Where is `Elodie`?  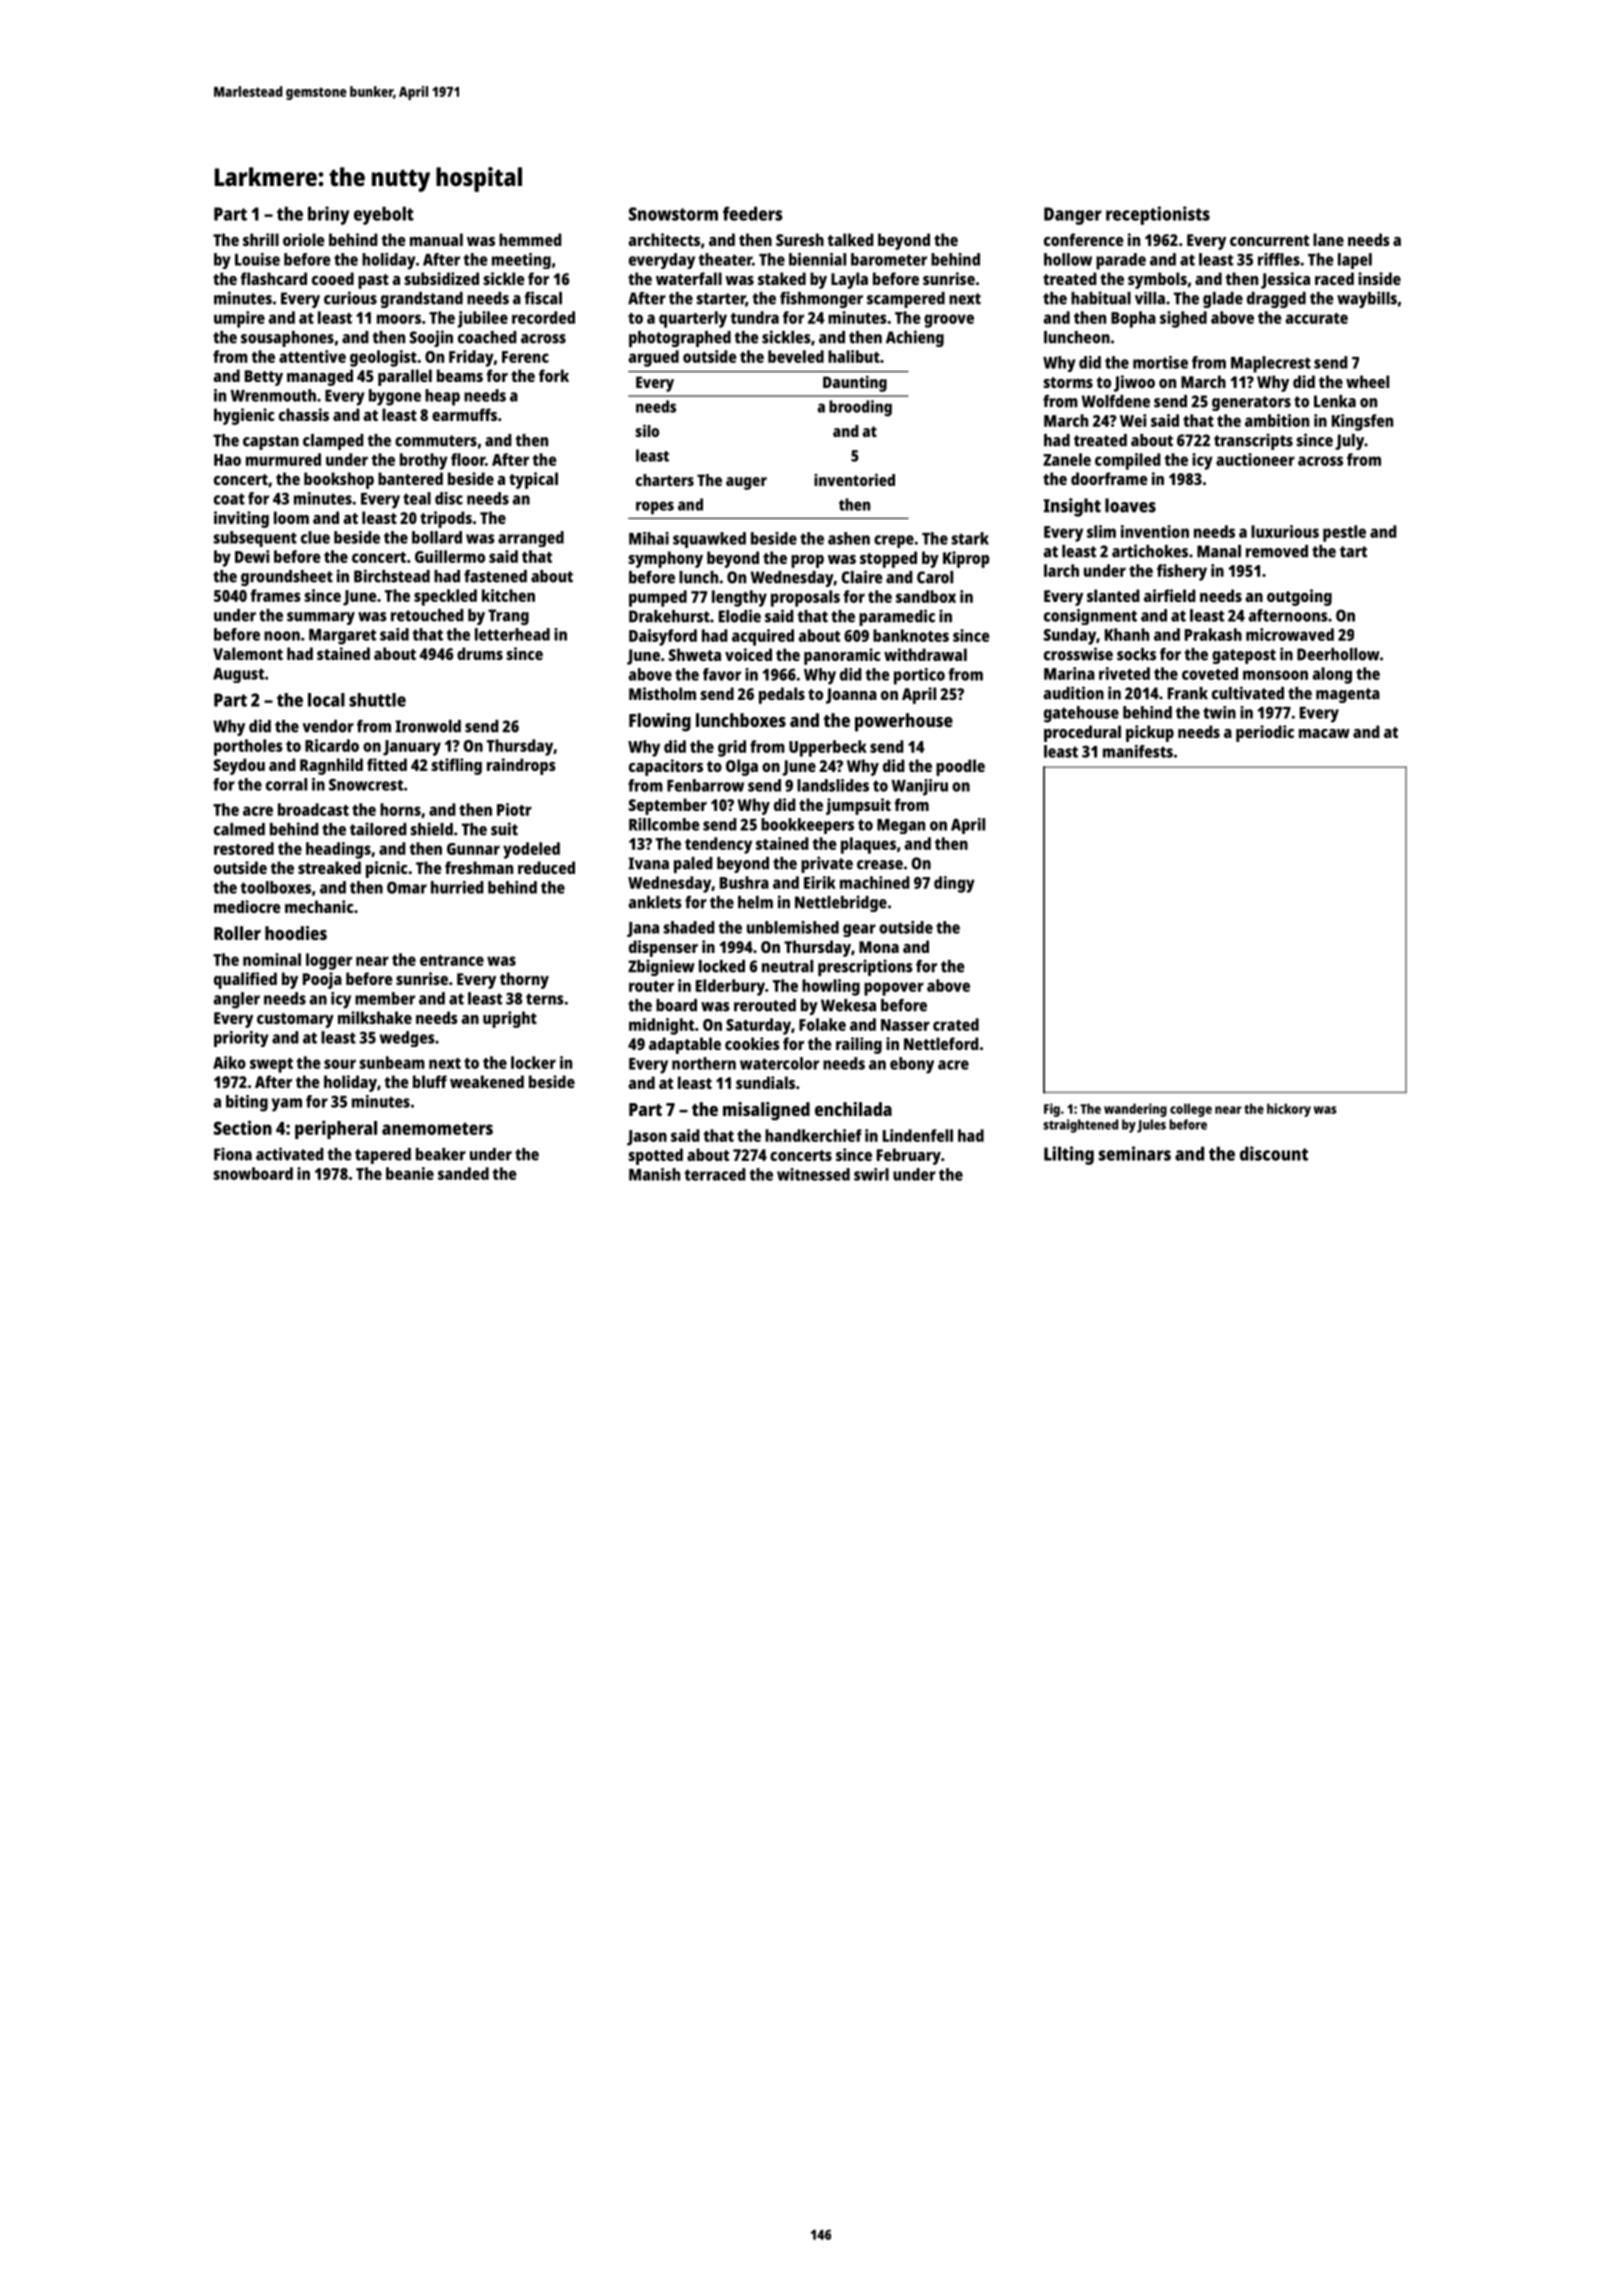
Elodie is located at coordinates (740, 616).
